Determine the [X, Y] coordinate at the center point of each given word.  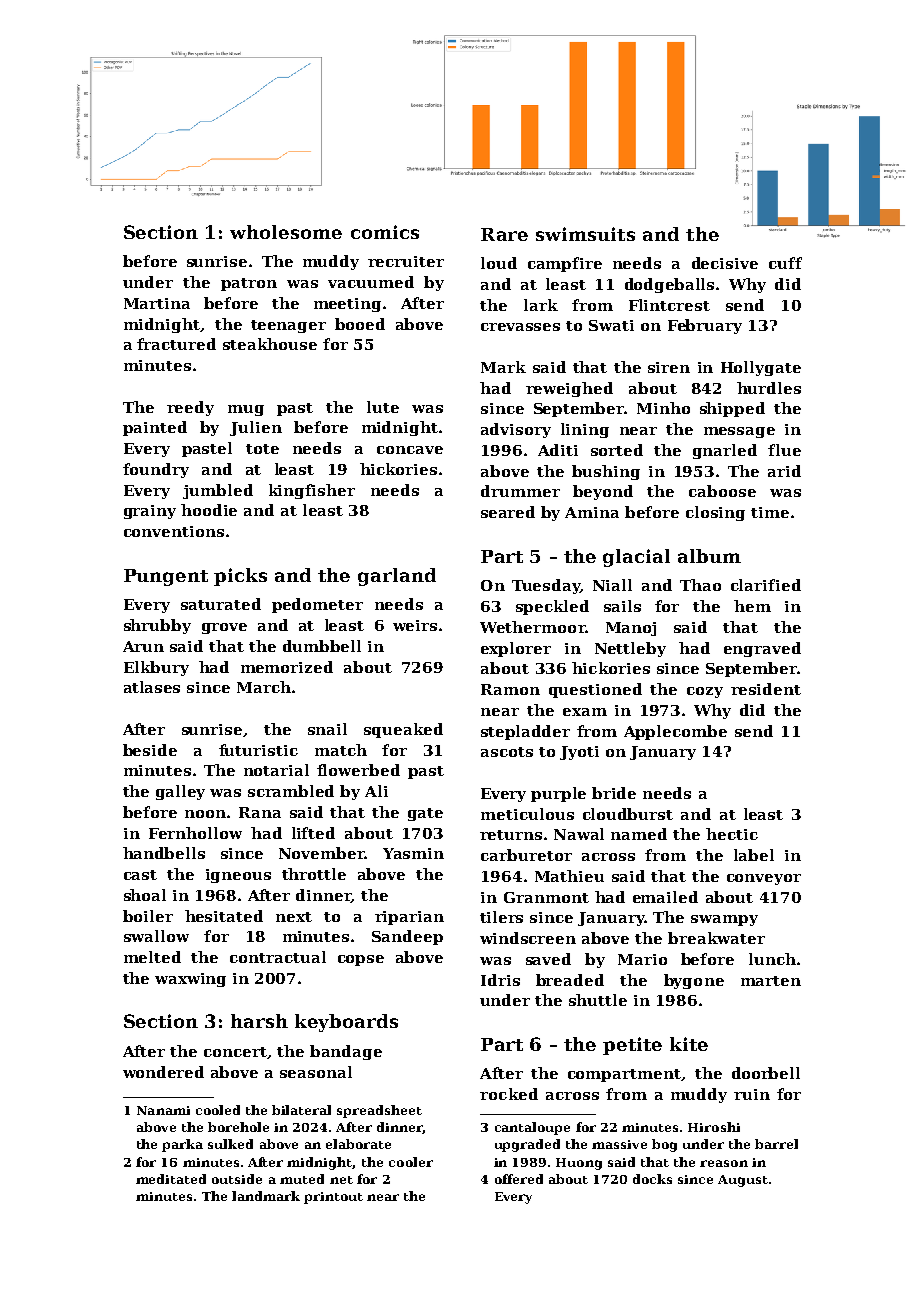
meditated [171, 1179]
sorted [617, 450]
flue [784, 450]
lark [541, 305]
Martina [157, 303]
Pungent [166, 577]
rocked [509, 1094]
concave [410, 450]
